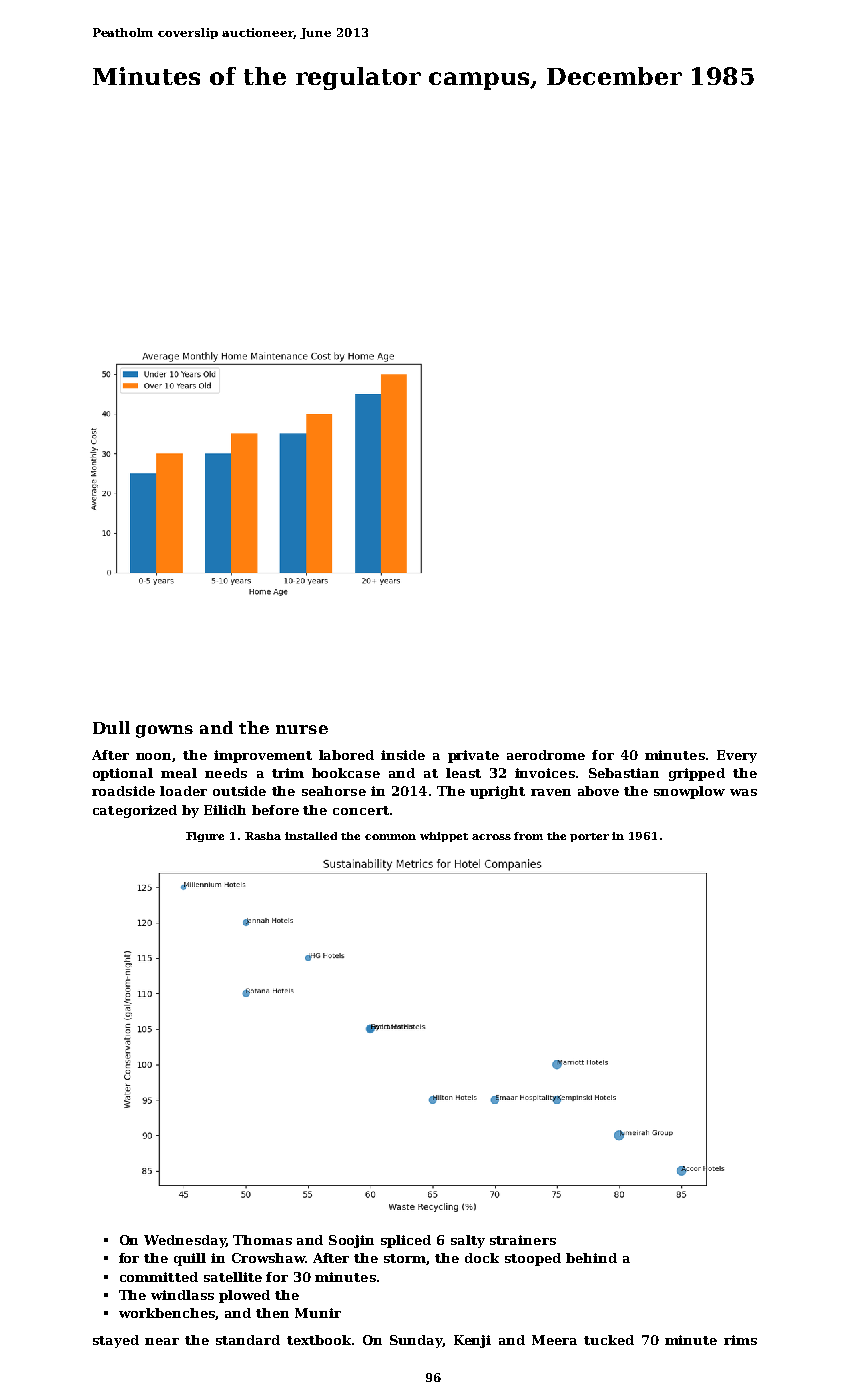 Image resolution: width=849 pixels, height=1400 pixels. Describe the element at coordinates (689, 792) in the page. I see `snowplow` at that location.
